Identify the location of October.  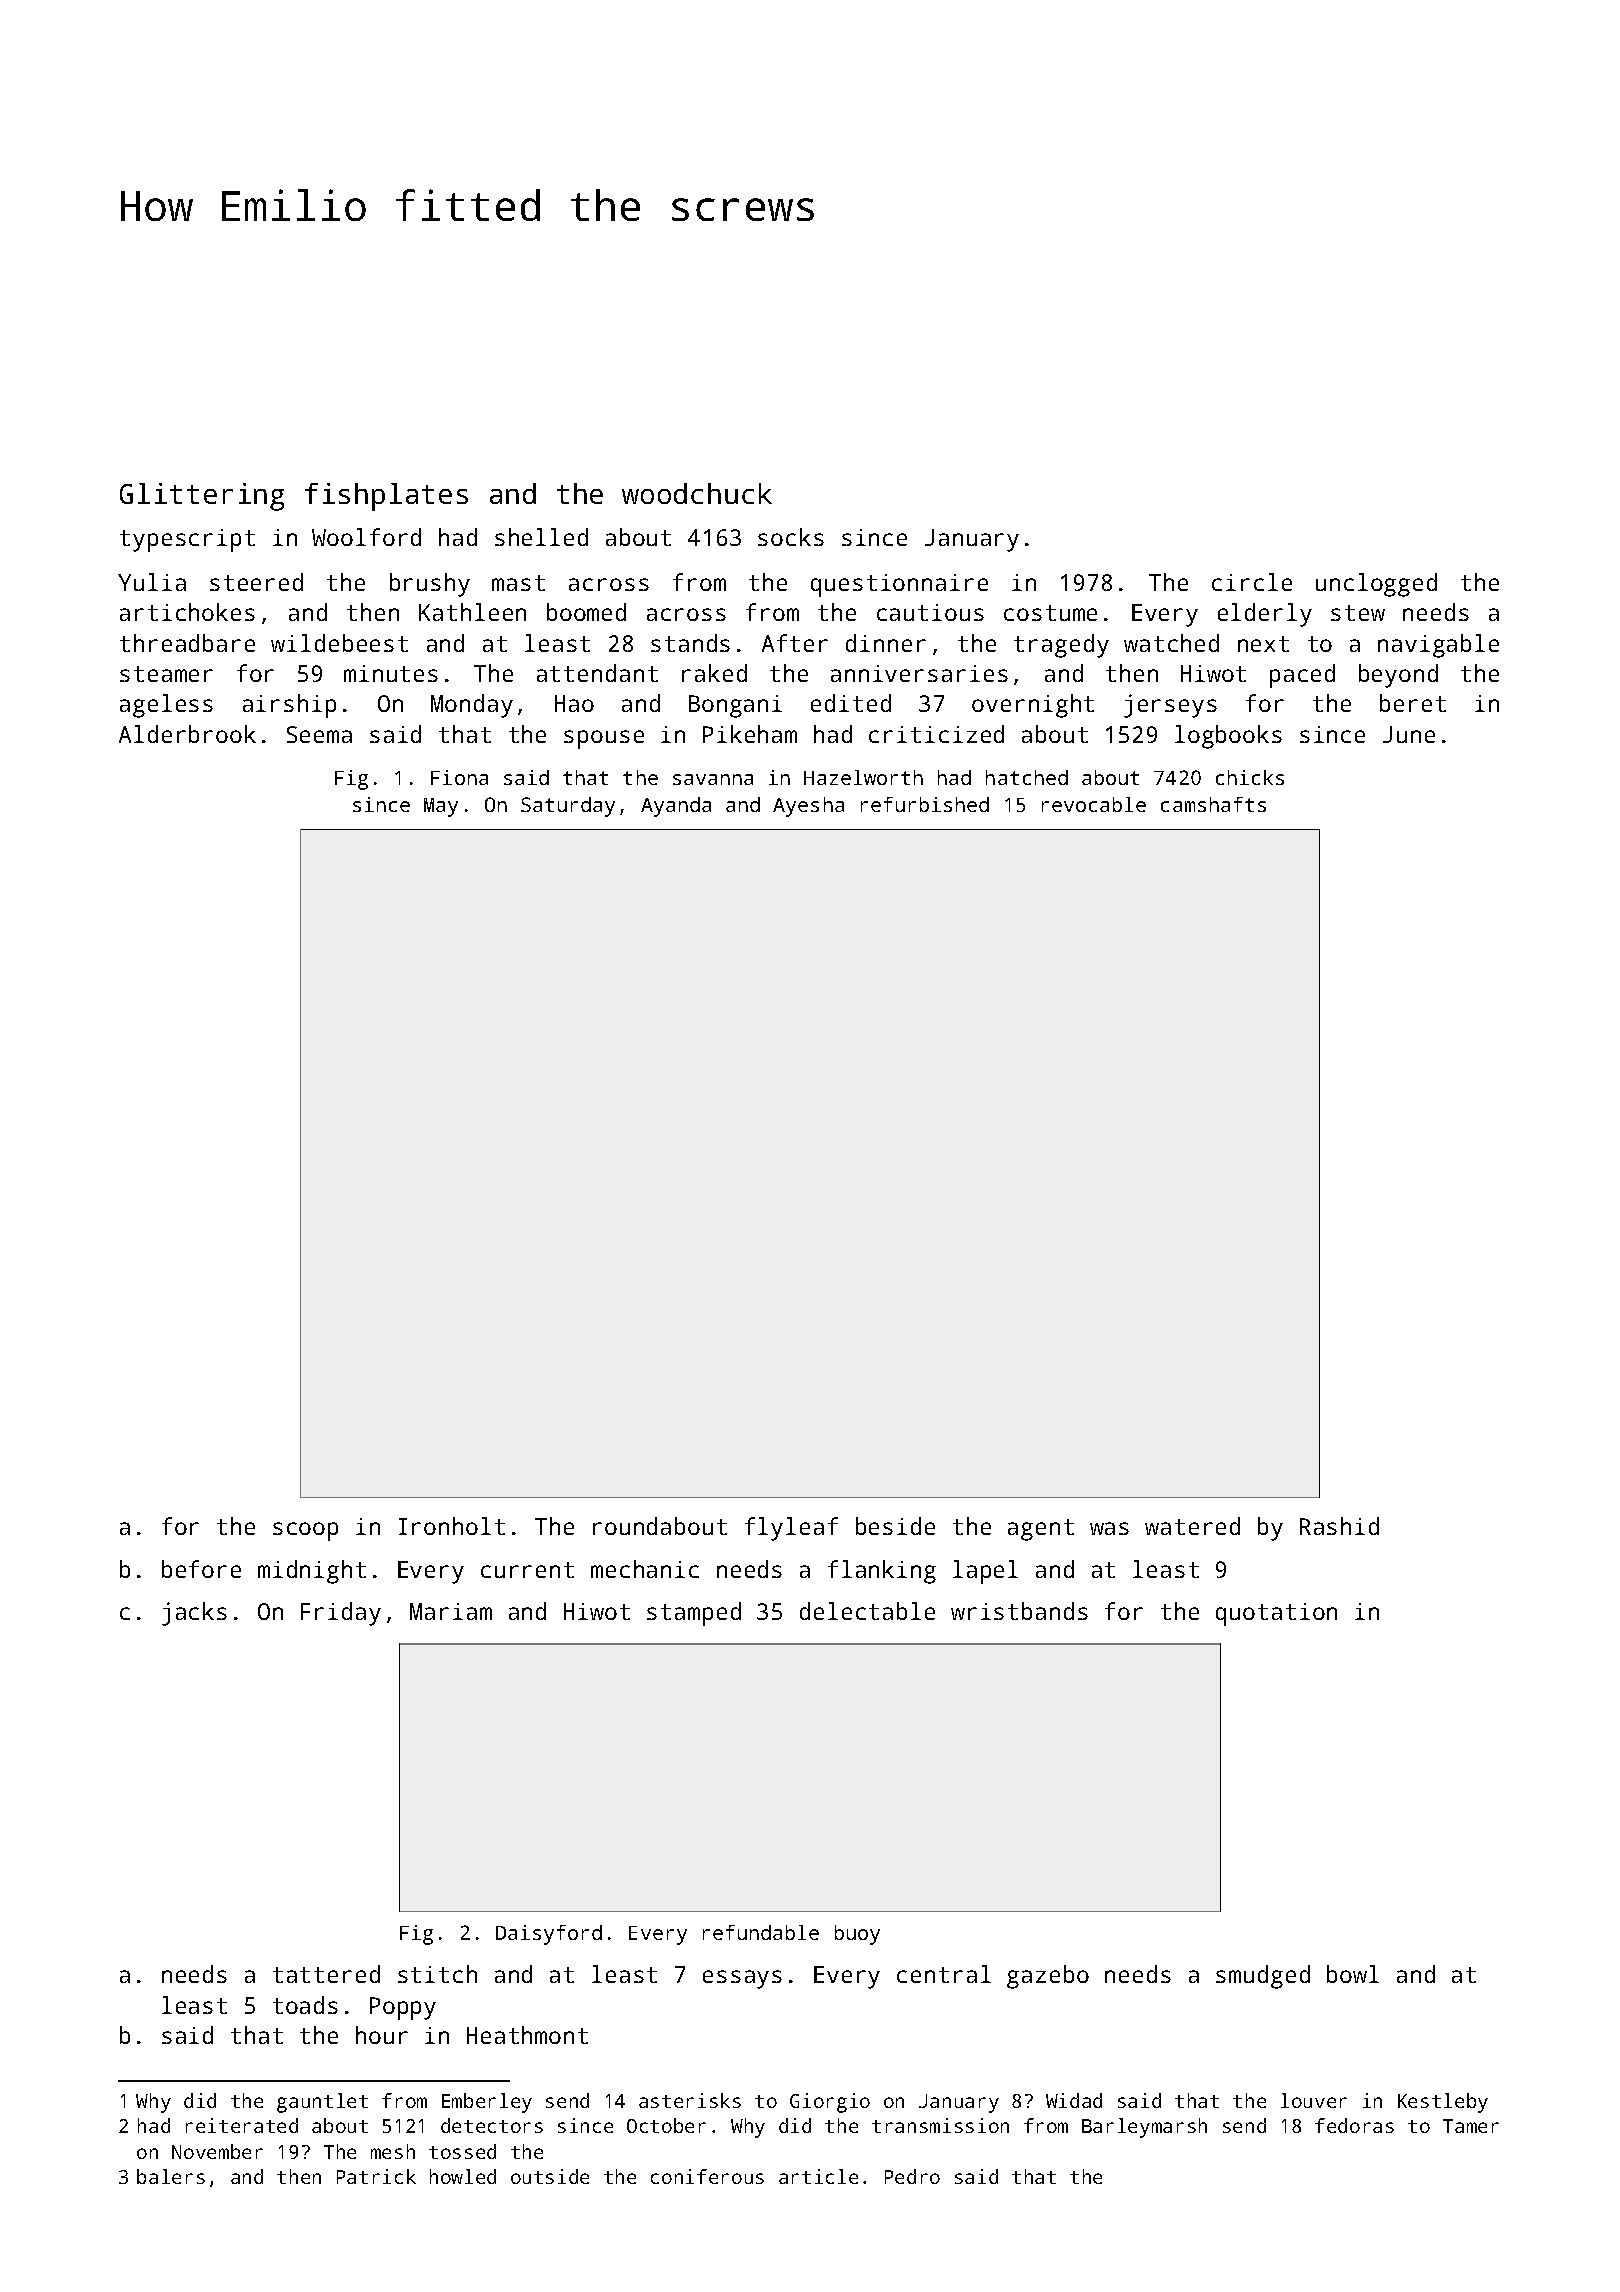
(666, 2125).
